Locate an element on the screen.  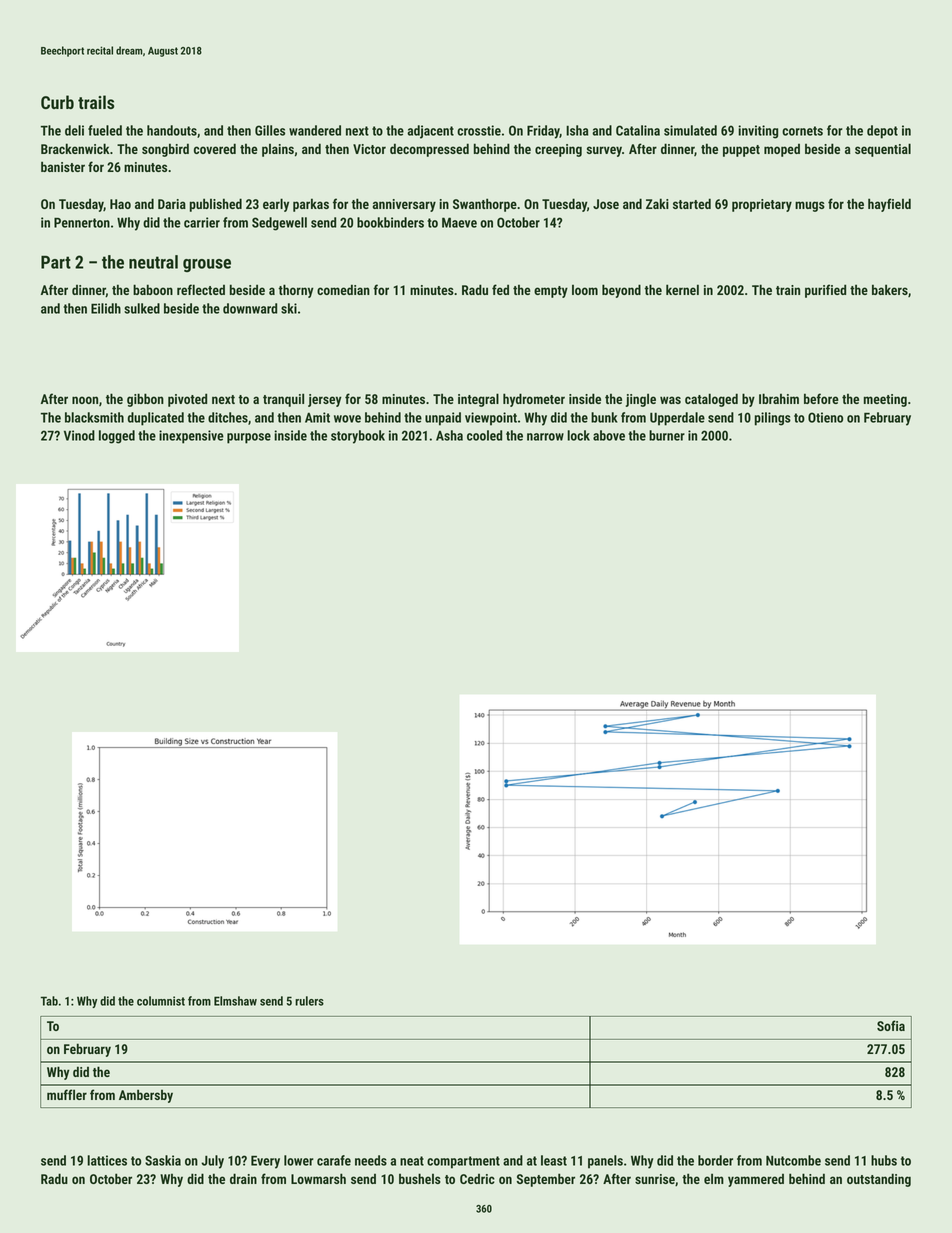
trails is located at coordinates (96, 102).
